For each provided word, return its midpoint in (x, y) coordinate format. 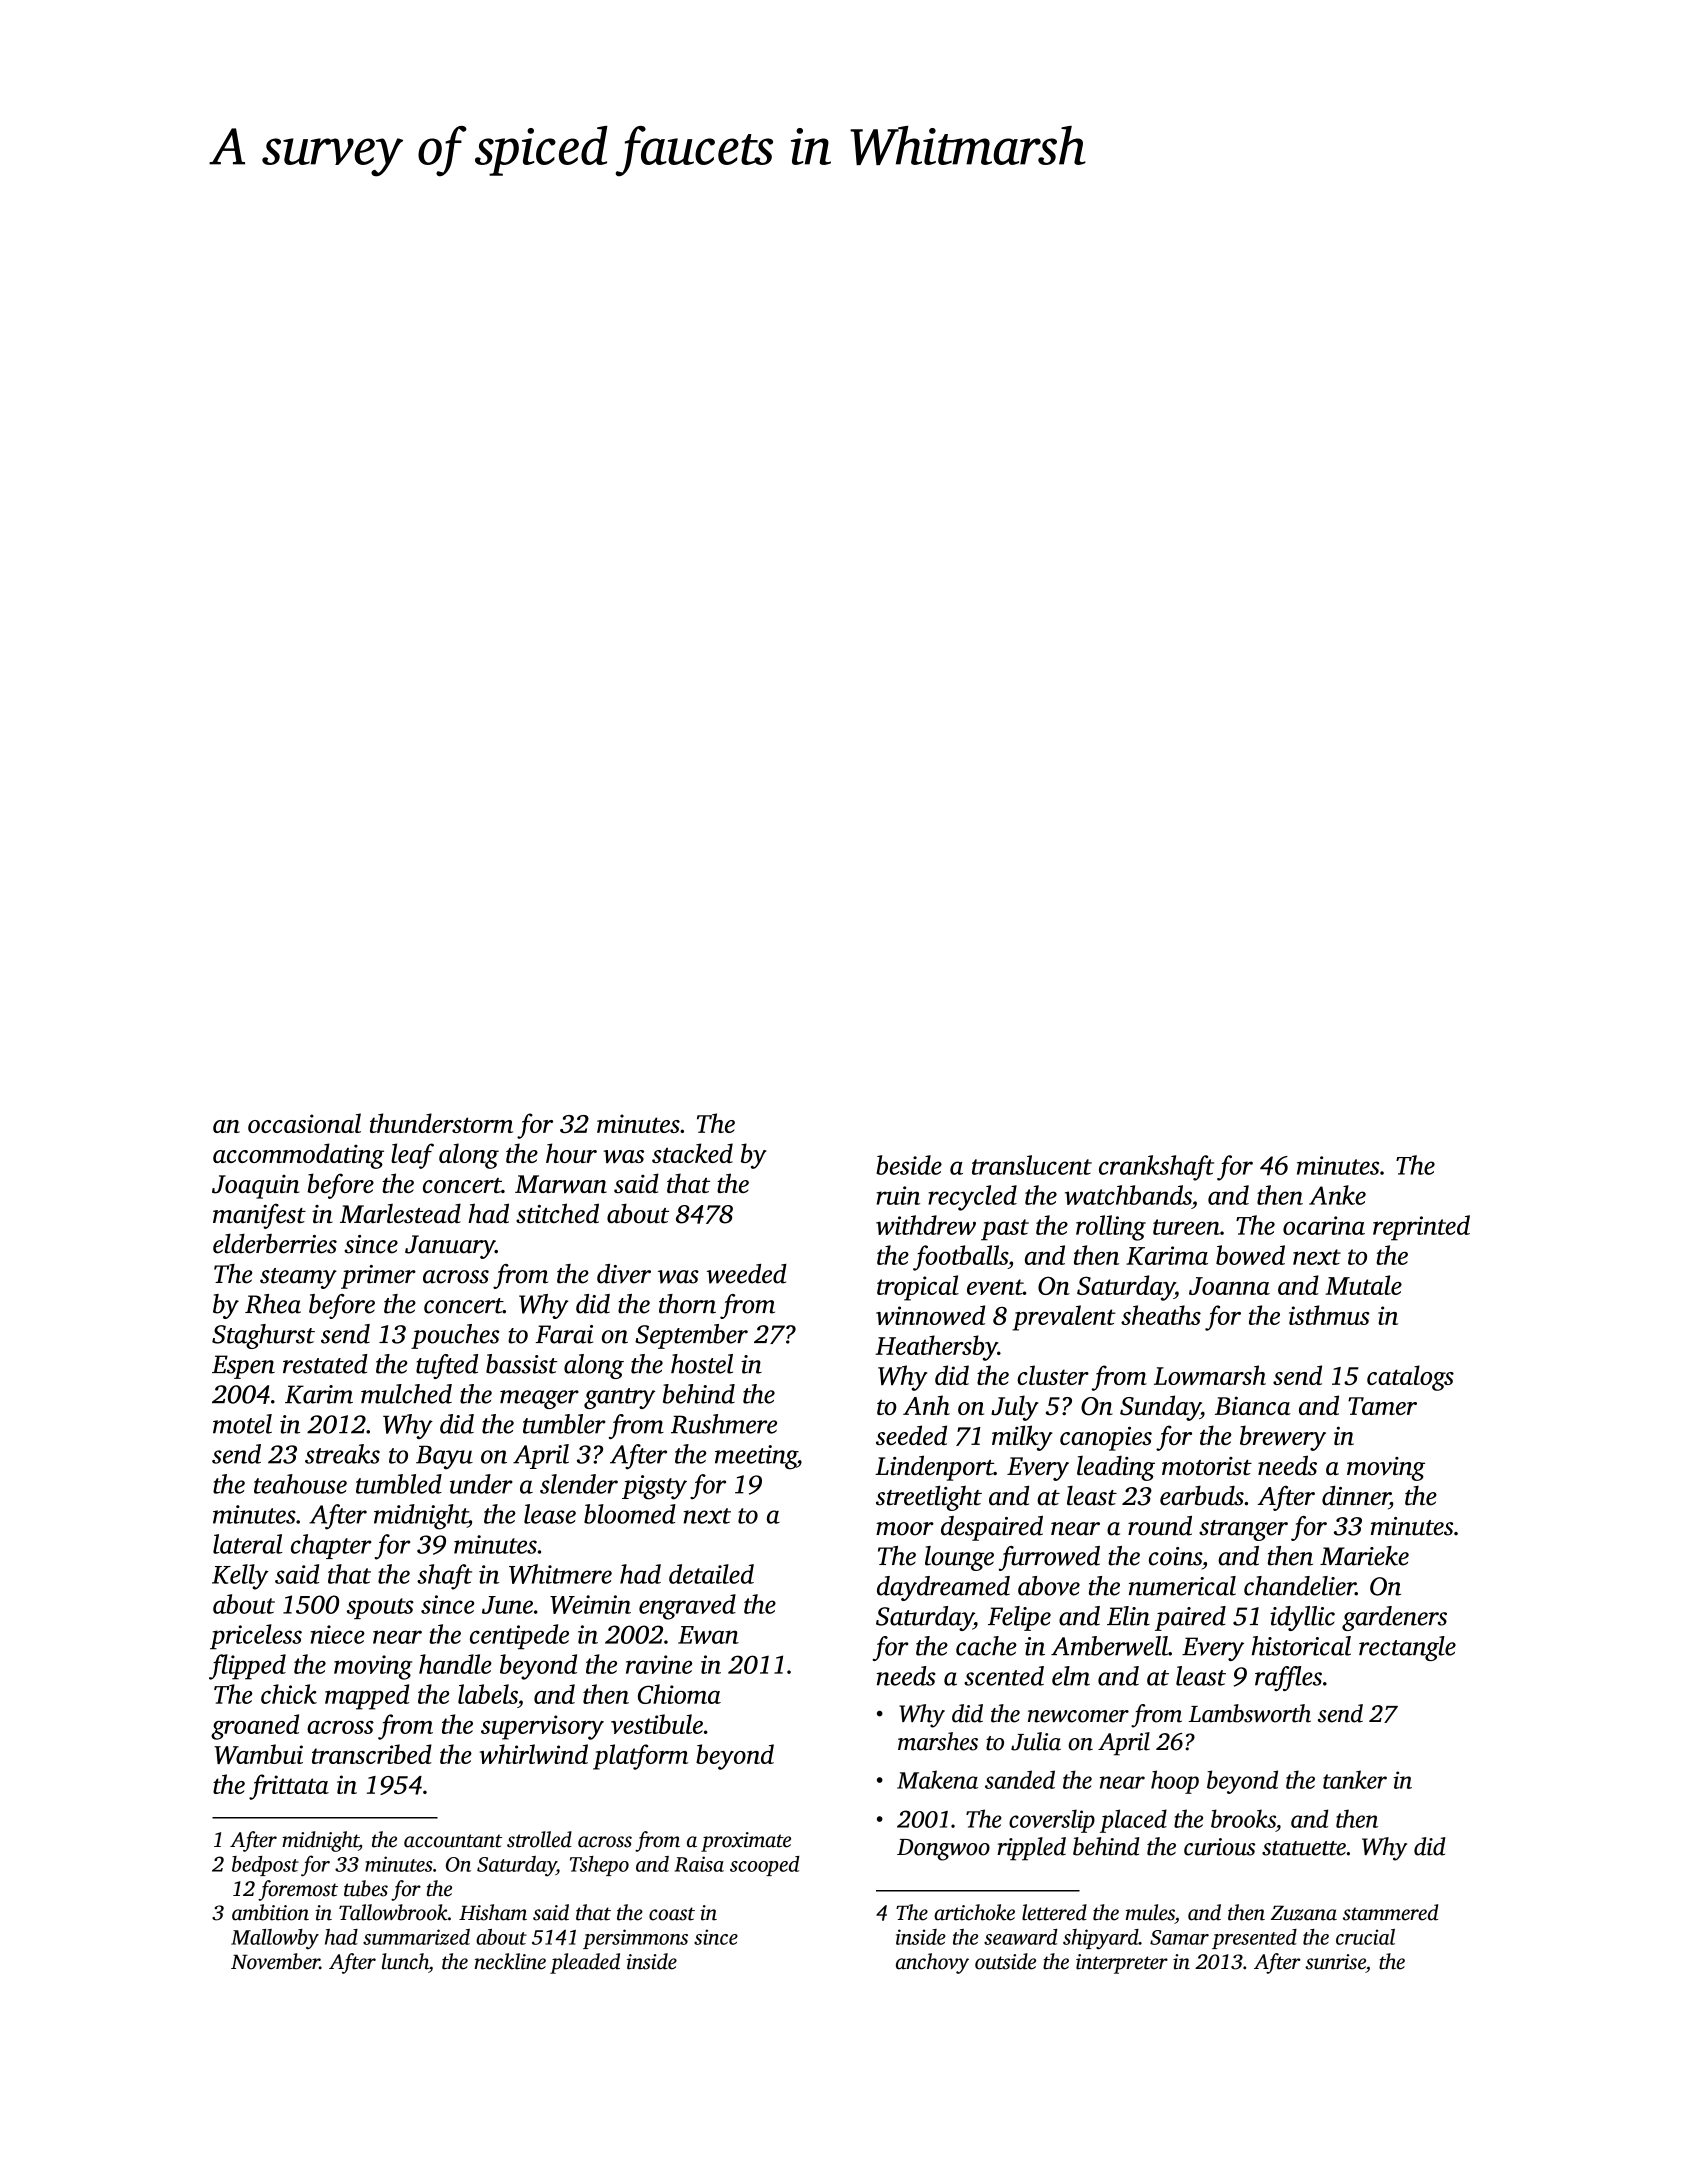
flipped (247, 1667)
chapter (331, 1546)
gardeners (1394, 1618)
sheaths (1161, 1315)
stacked (692, 1153)
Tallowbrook (393, 1912)
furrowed (1049, 1558)
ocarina (1324, 1225)
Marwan (561, 1184)
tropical (918, 1288)
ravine (659, 1664)
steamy (298, 1278)
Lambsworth (1250, 1713)
